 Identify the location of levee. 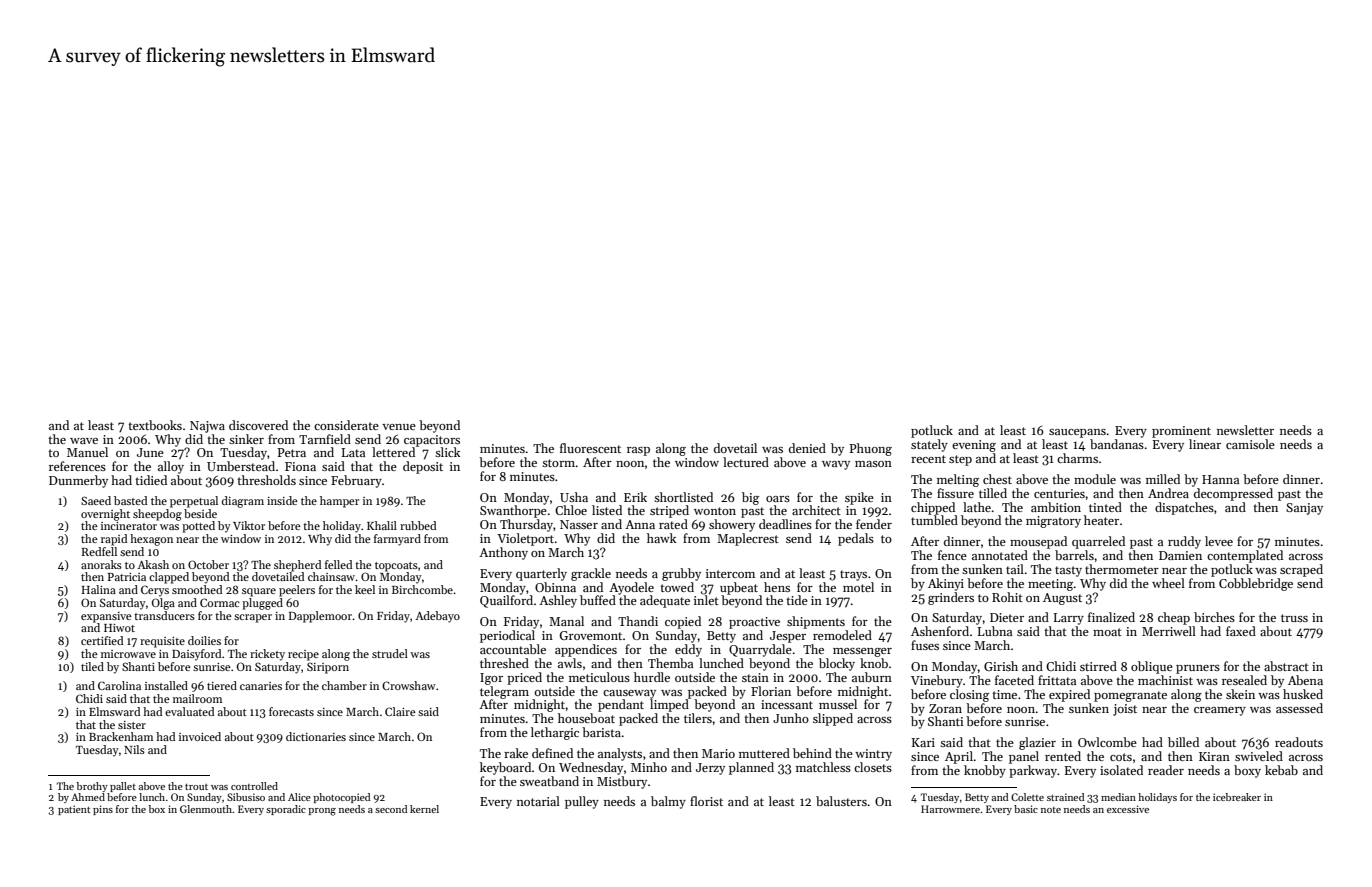
(1219, 541).
